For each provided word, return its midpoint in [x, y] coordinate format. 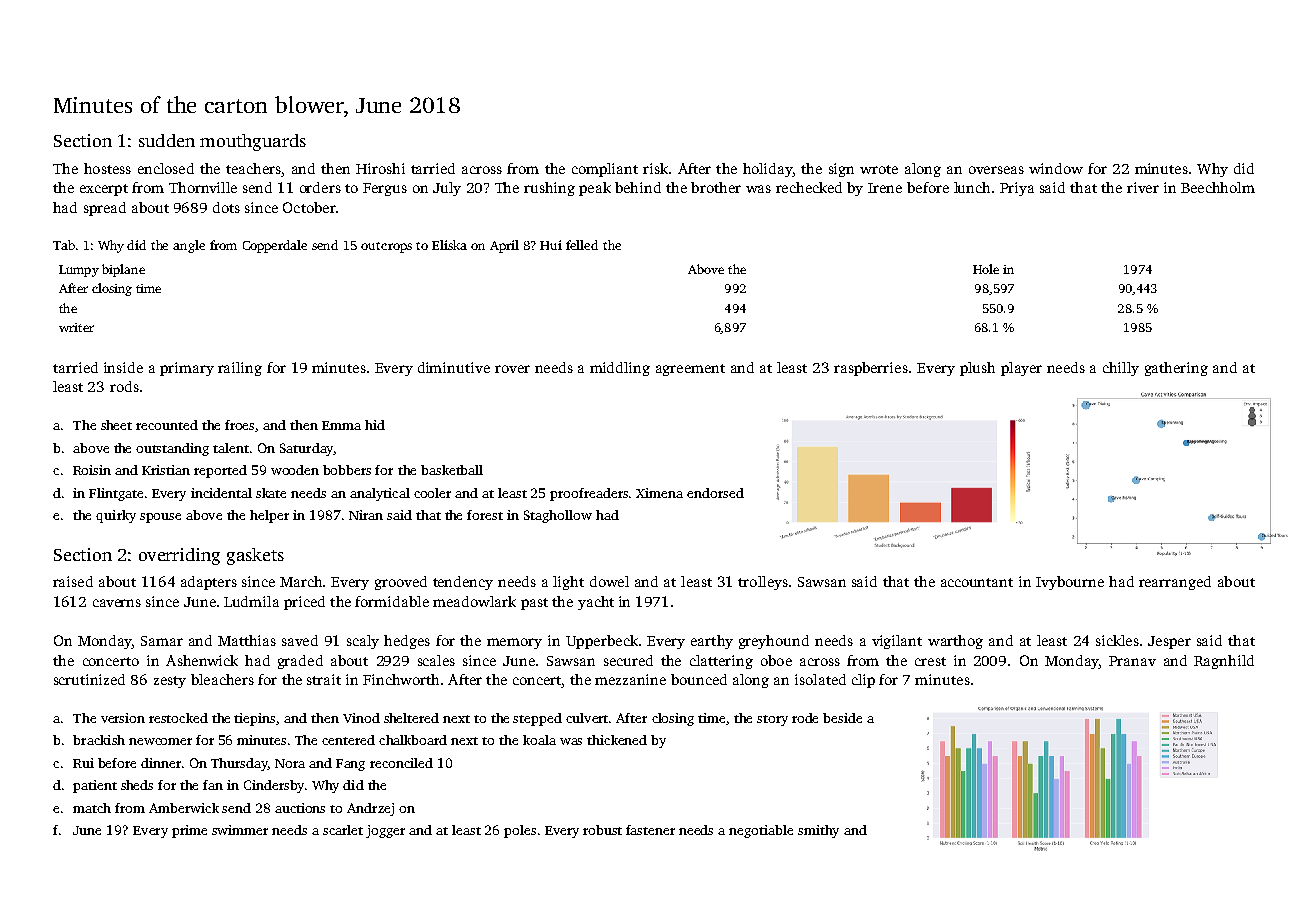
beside [842, 718]
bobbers [347, 470]
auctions [300, 808]
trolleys [763, 583]
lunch [972, 187]
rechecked [809, 187]
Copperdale [275, 246]
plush [977, 369]
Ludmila [251, 601]
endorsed [715, 493]
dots [226, 207]
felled [582, 245]
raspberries [871, 369]
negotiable [761, 831]
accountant [977, 582]
